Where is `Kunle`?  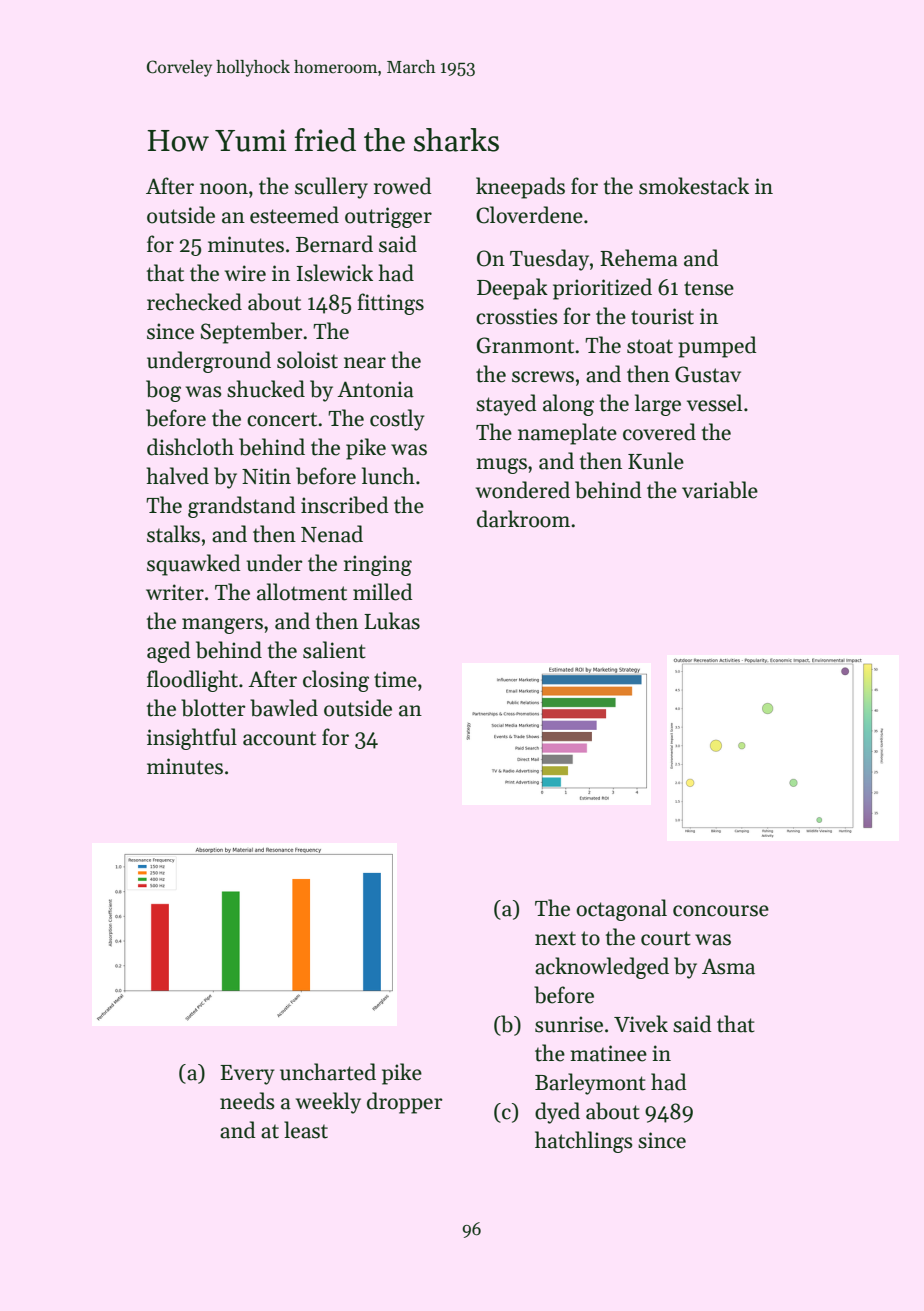
Kunle is located at coordinates (656, 461).
